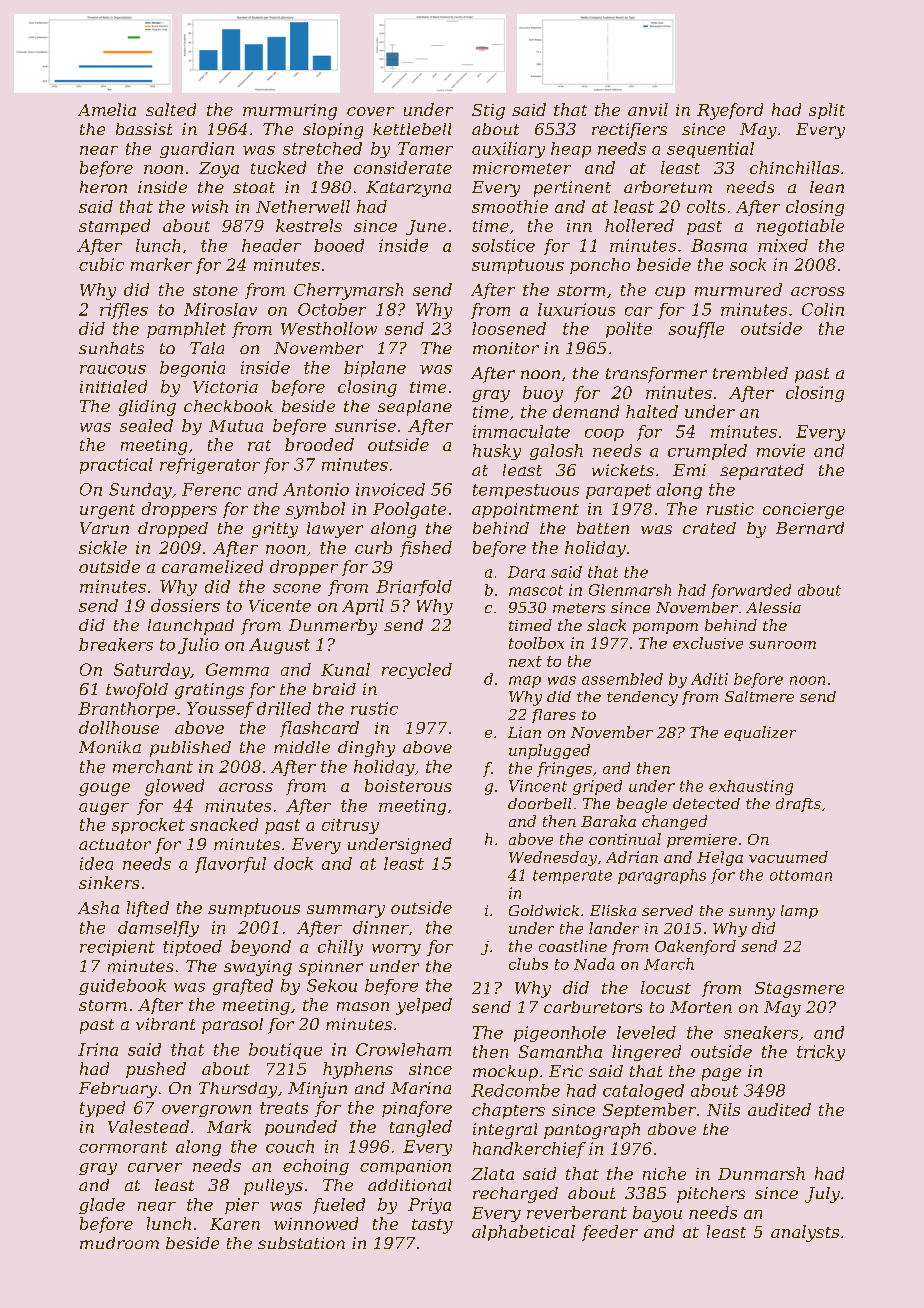  What do you see at coordinates (96, 863) in the screenshot?
I see `idea` at bounding box center [96, 863].
